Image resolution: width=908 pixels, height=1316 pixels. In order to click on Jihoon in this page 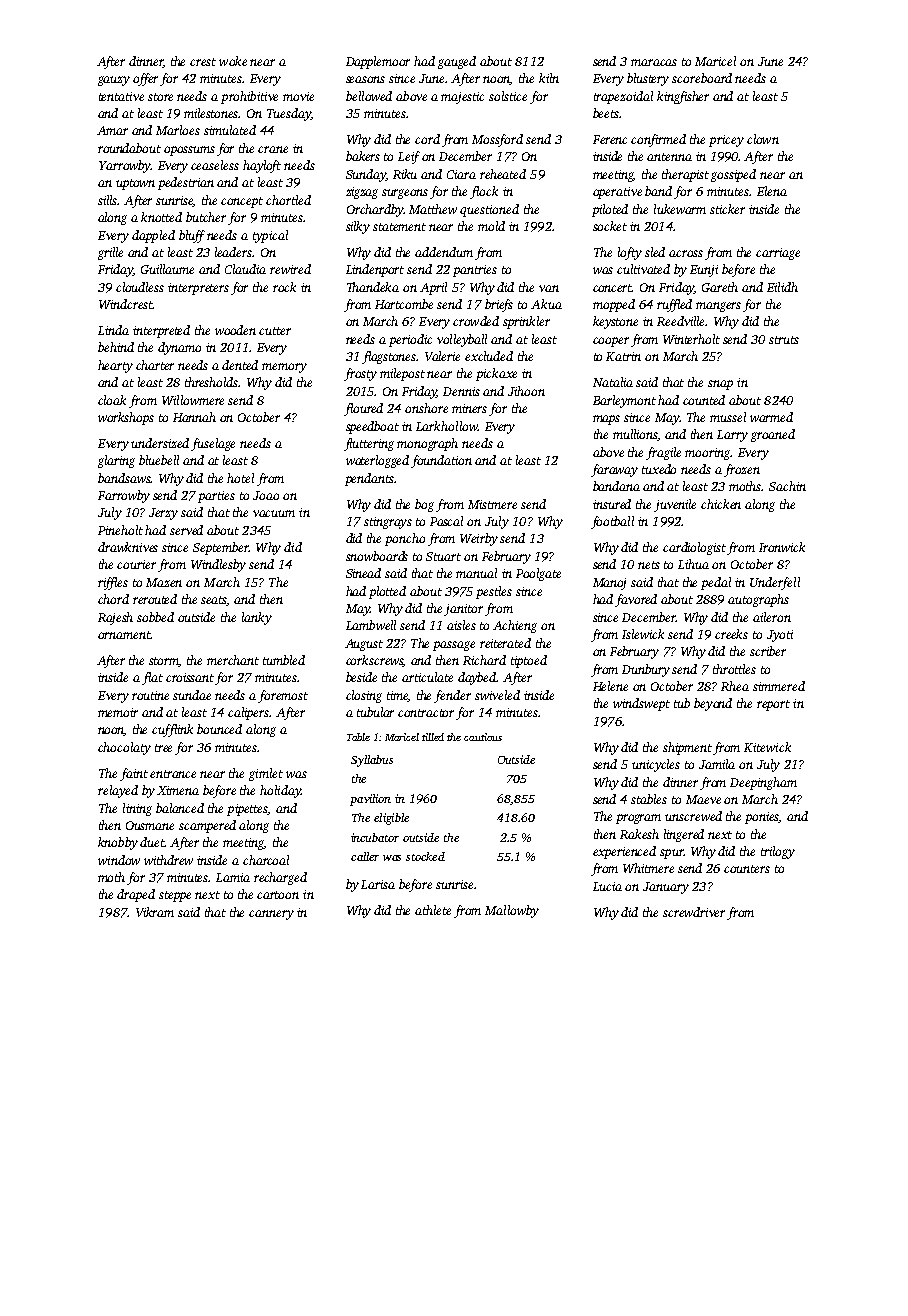, I will do `click(526, 391)`.
